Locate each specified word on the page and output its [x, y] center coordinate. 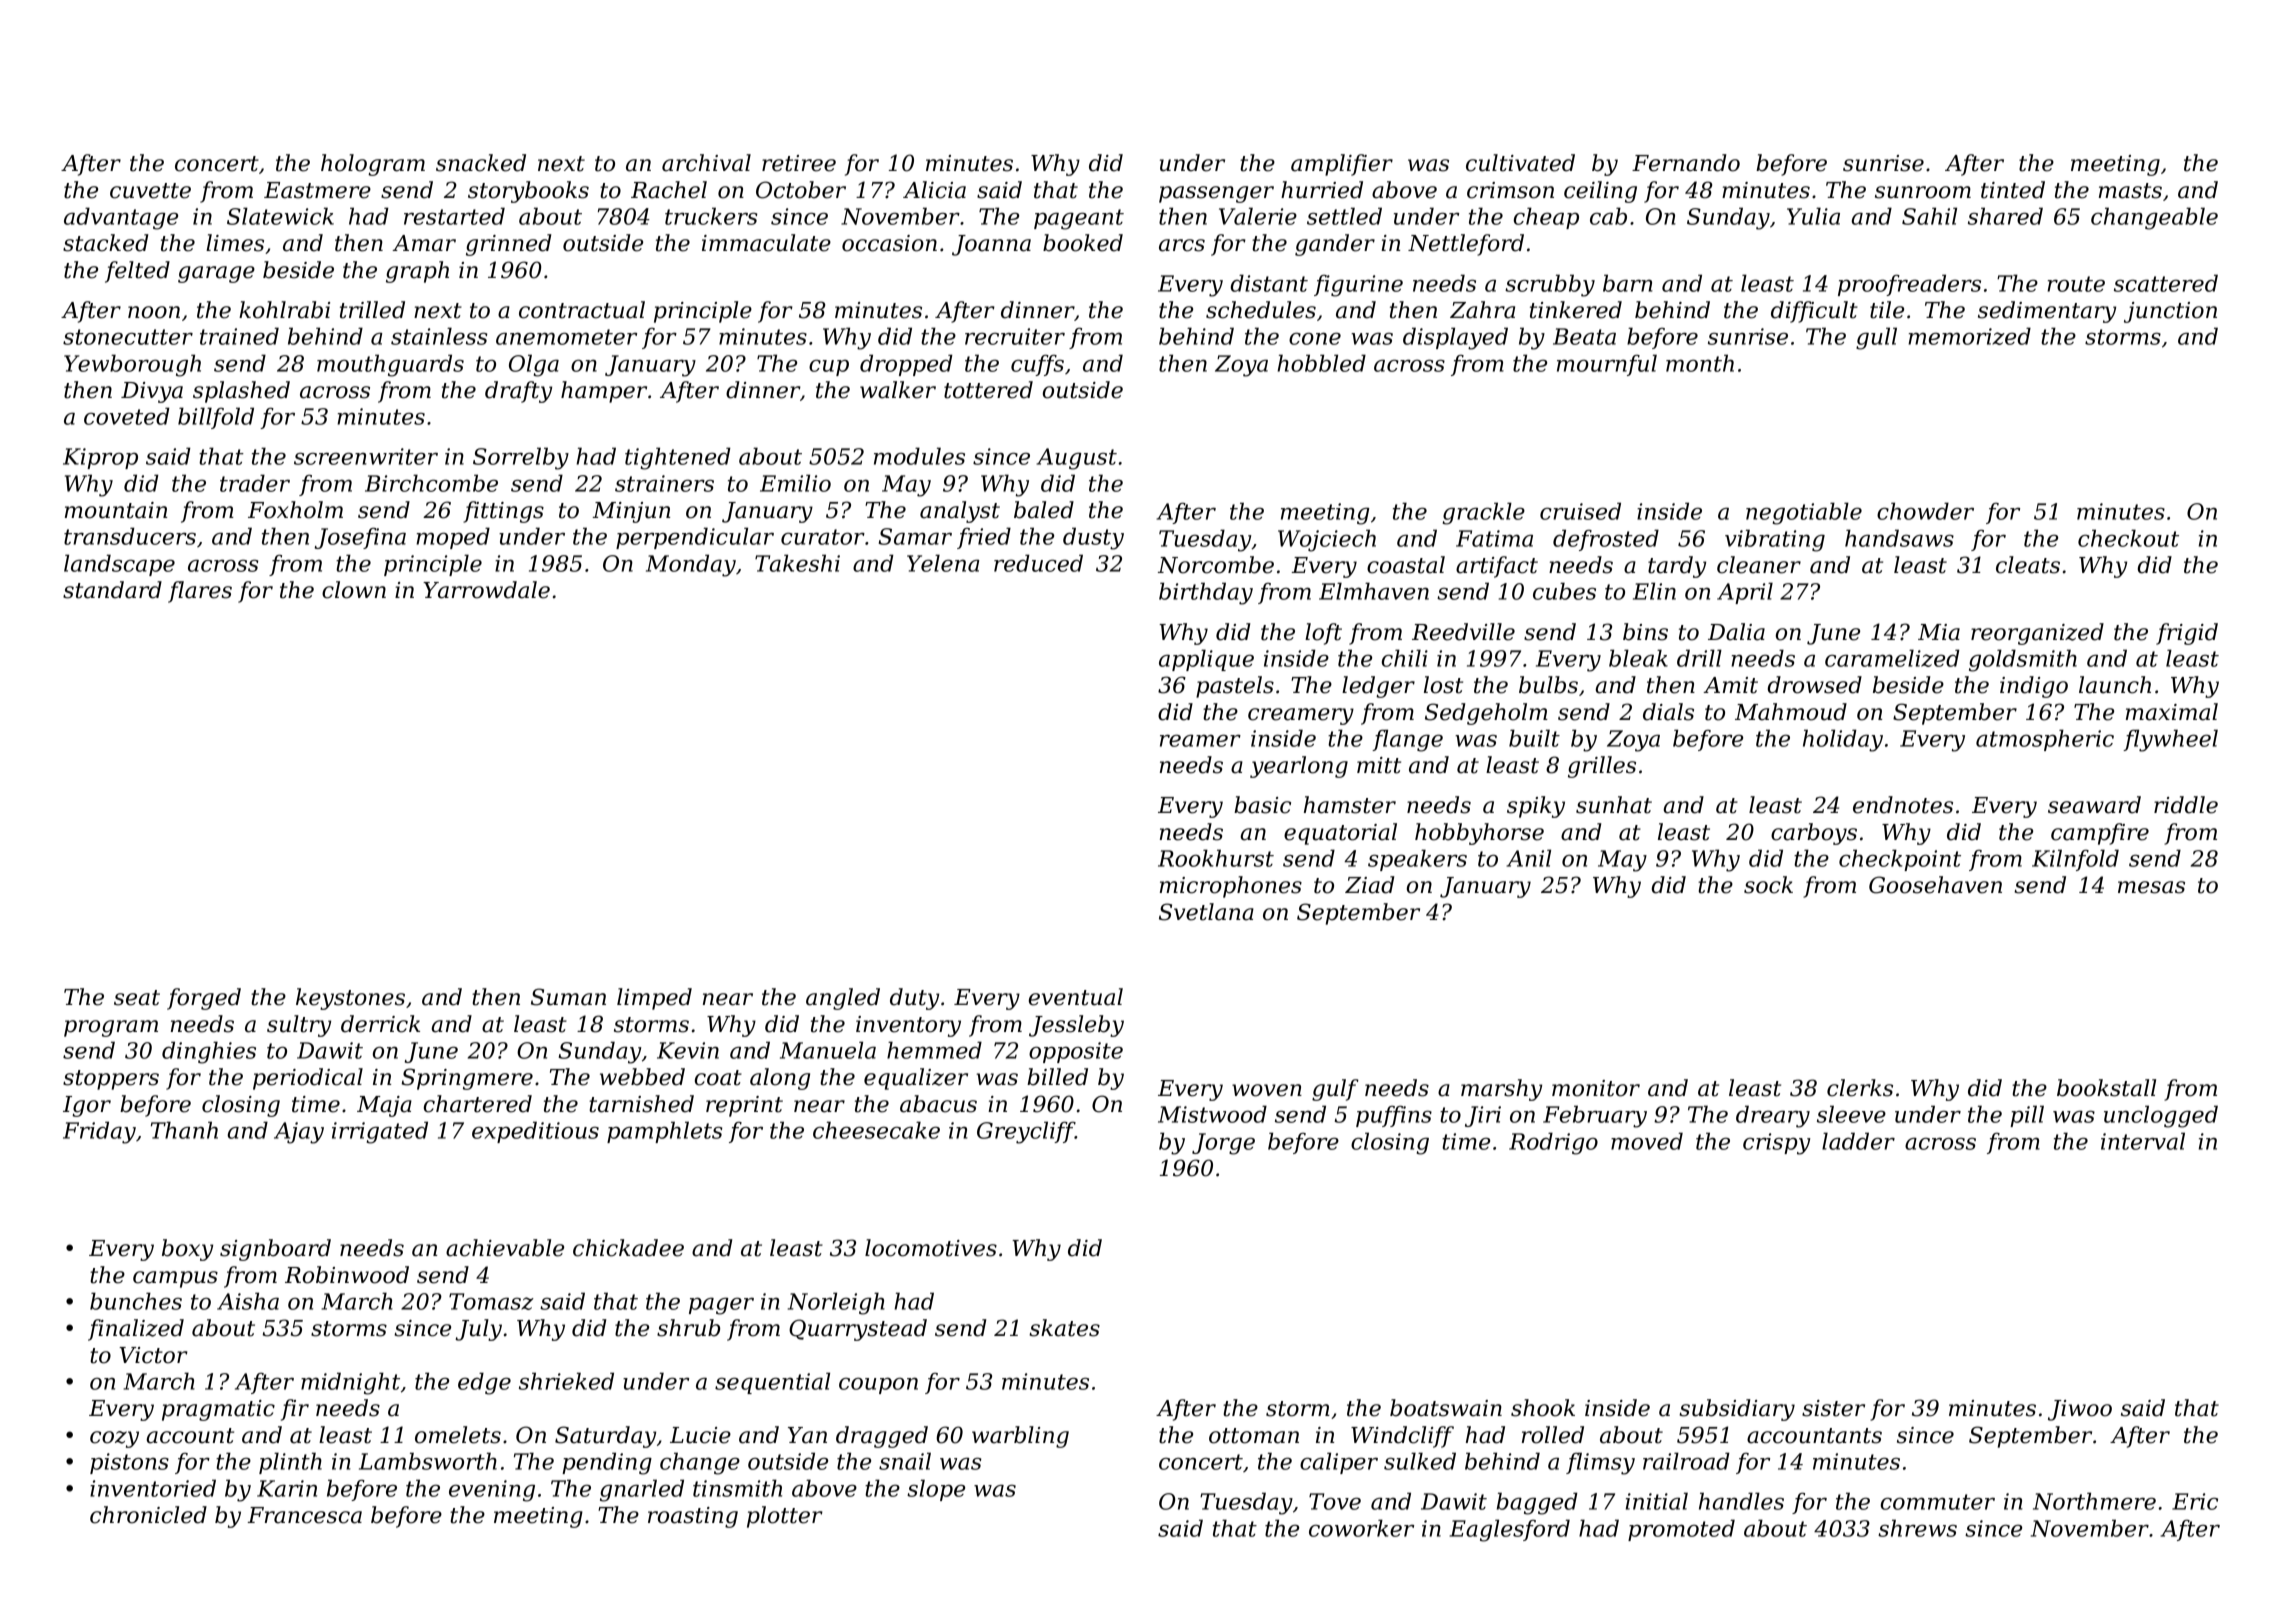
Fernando [1686, 163]
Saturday [605, 1437]
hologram [373, 165]
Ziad [1370, 885]
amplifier [1342, 165]
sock [1768, 885]
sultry [299, 1026]
